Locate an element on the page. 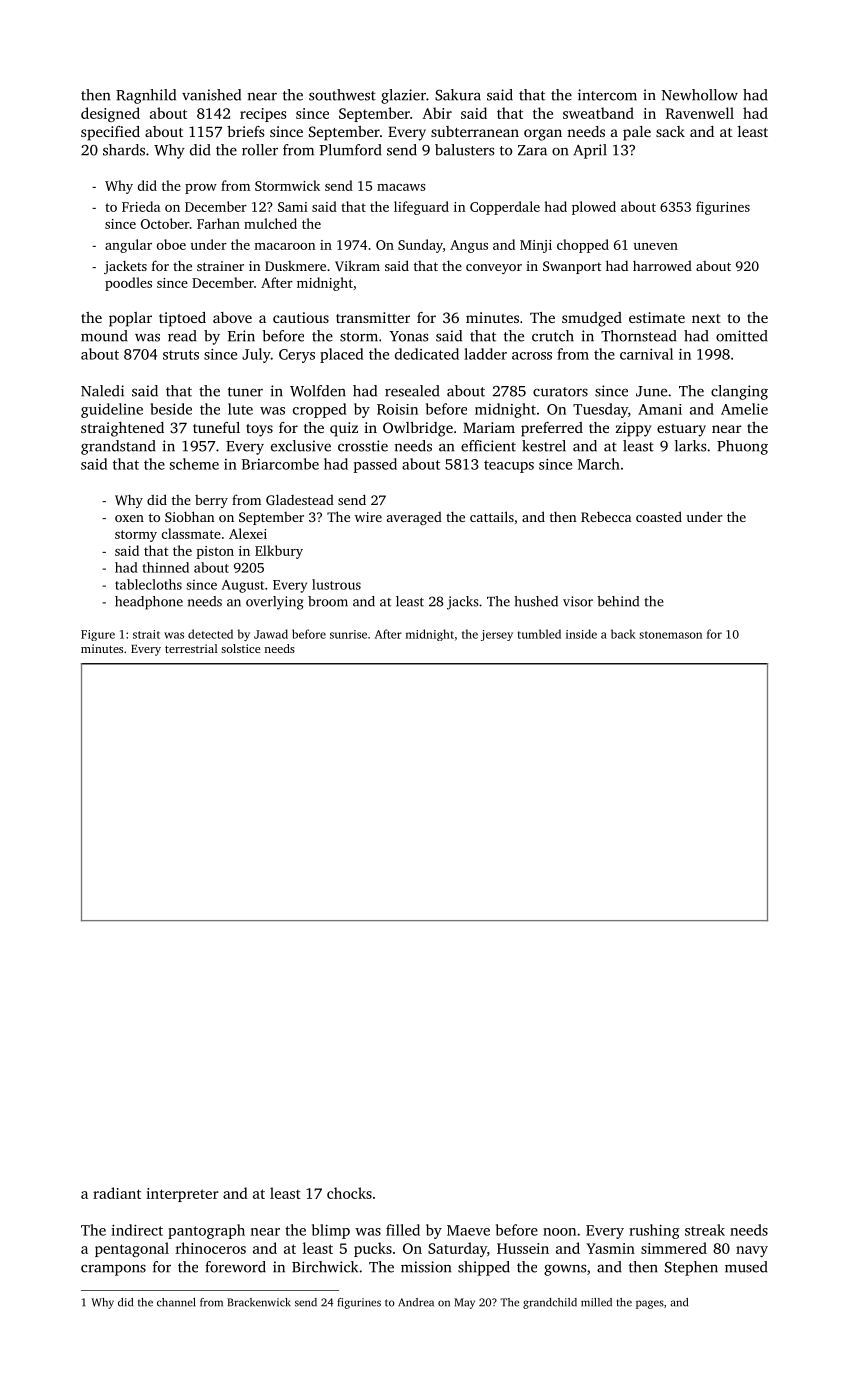 This document has height=1400, width=849. Sakura is located at coordinates (458, 95).
